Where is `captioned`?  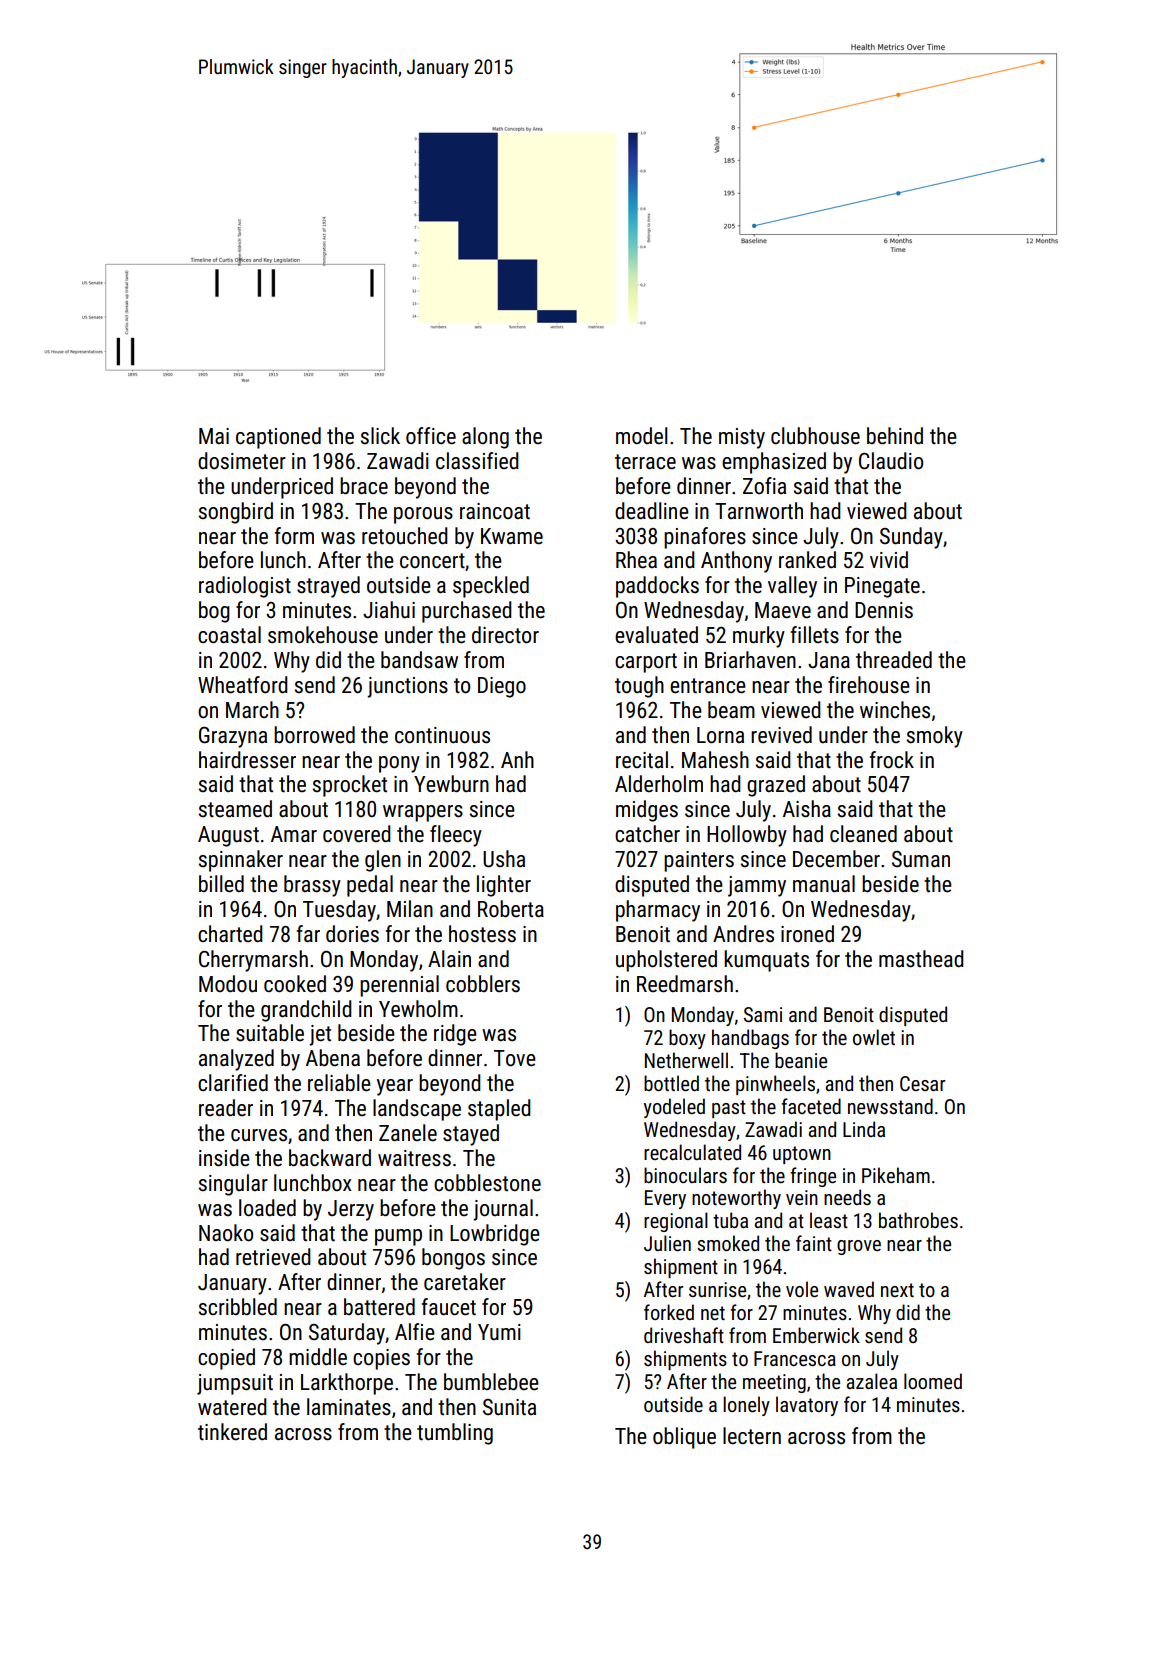 captioned is located at coordinates (278, 438).
